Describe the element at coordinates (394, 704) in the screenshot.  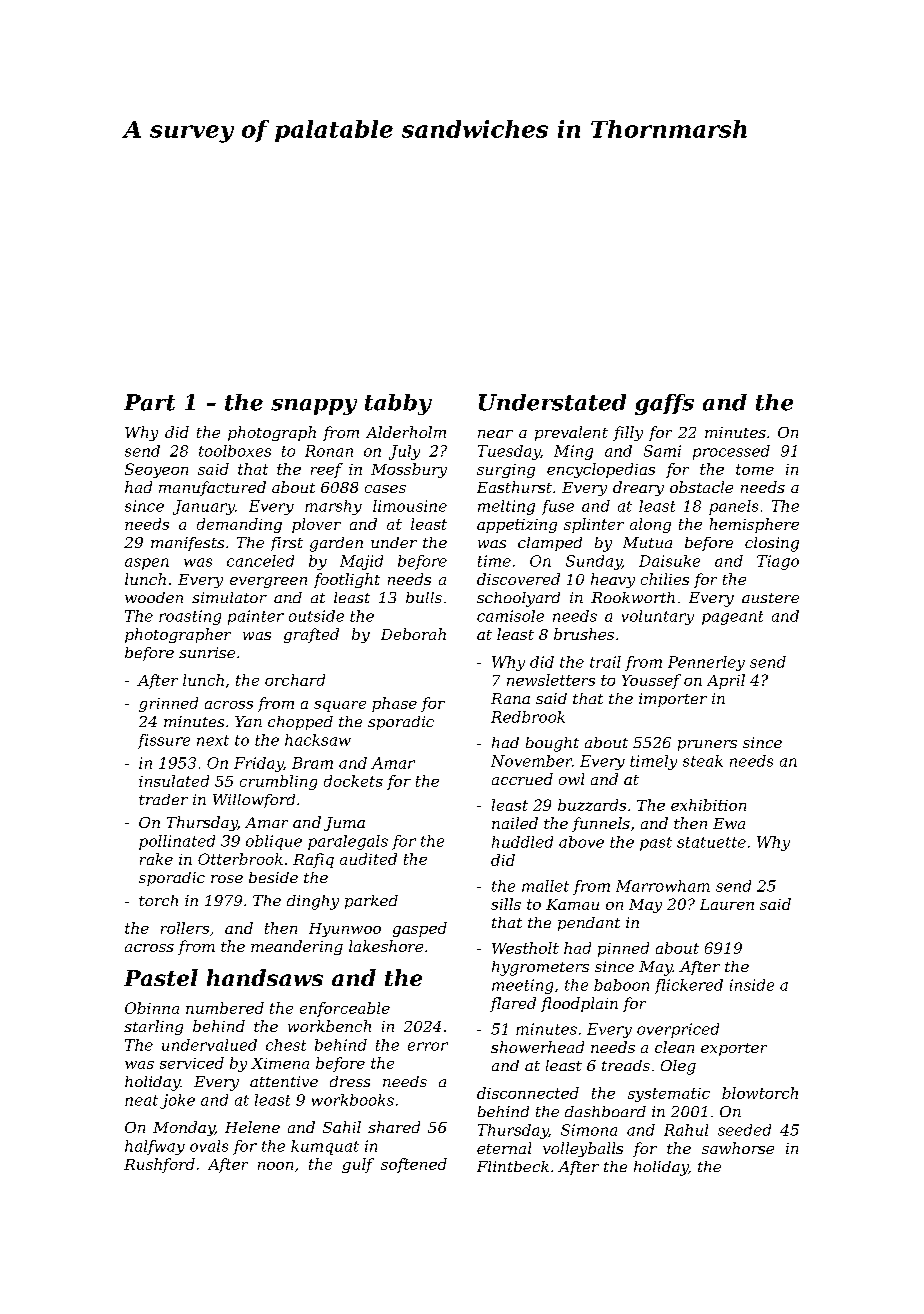
I see `phase` at that location.
